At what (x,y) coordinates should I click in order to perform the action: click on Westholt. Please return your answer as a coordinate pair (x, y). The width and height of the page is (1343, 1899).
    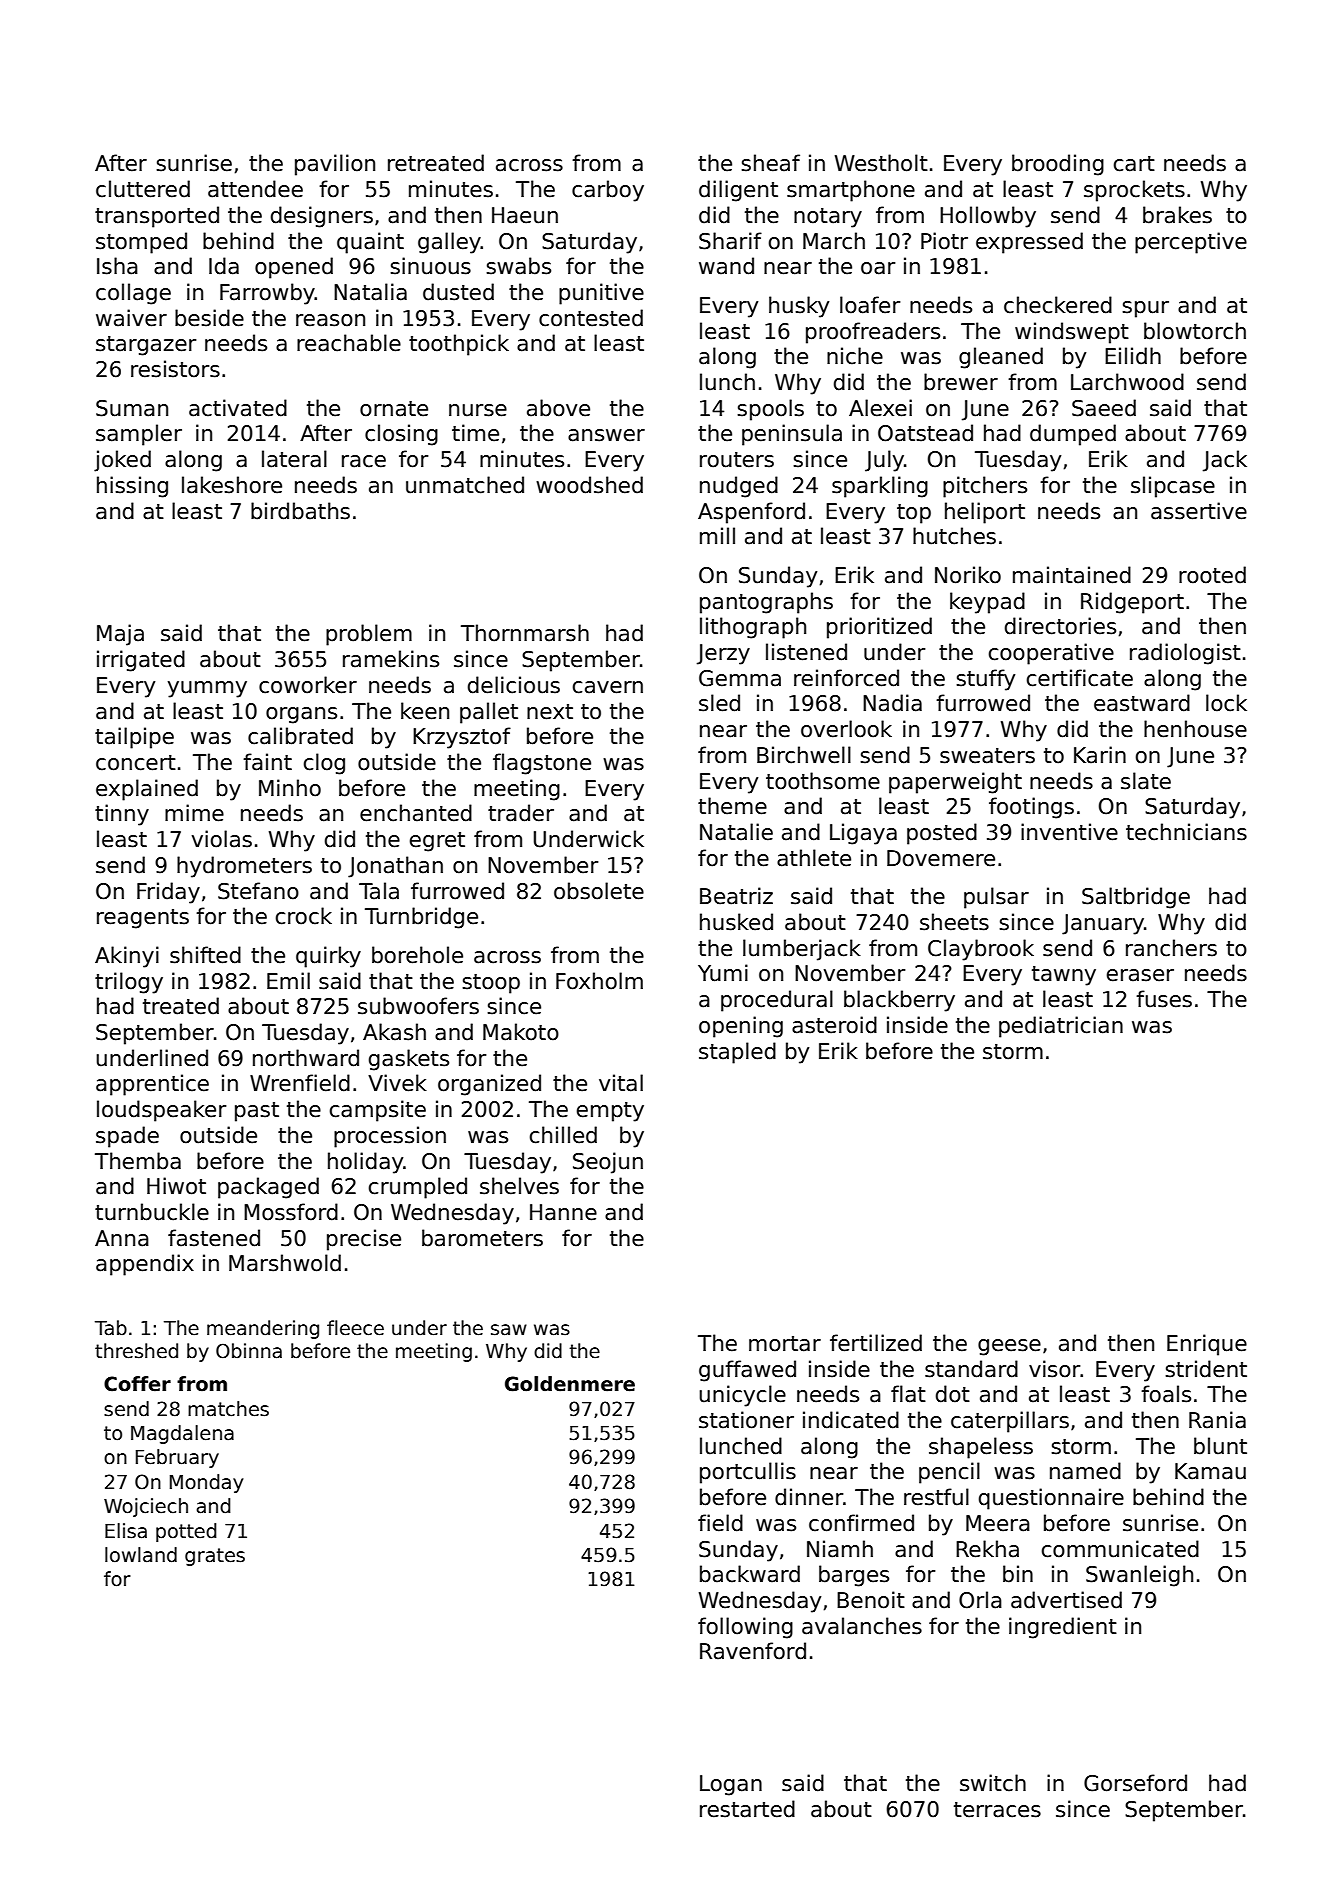
    Looking at the image, I should click on (881, 163).
